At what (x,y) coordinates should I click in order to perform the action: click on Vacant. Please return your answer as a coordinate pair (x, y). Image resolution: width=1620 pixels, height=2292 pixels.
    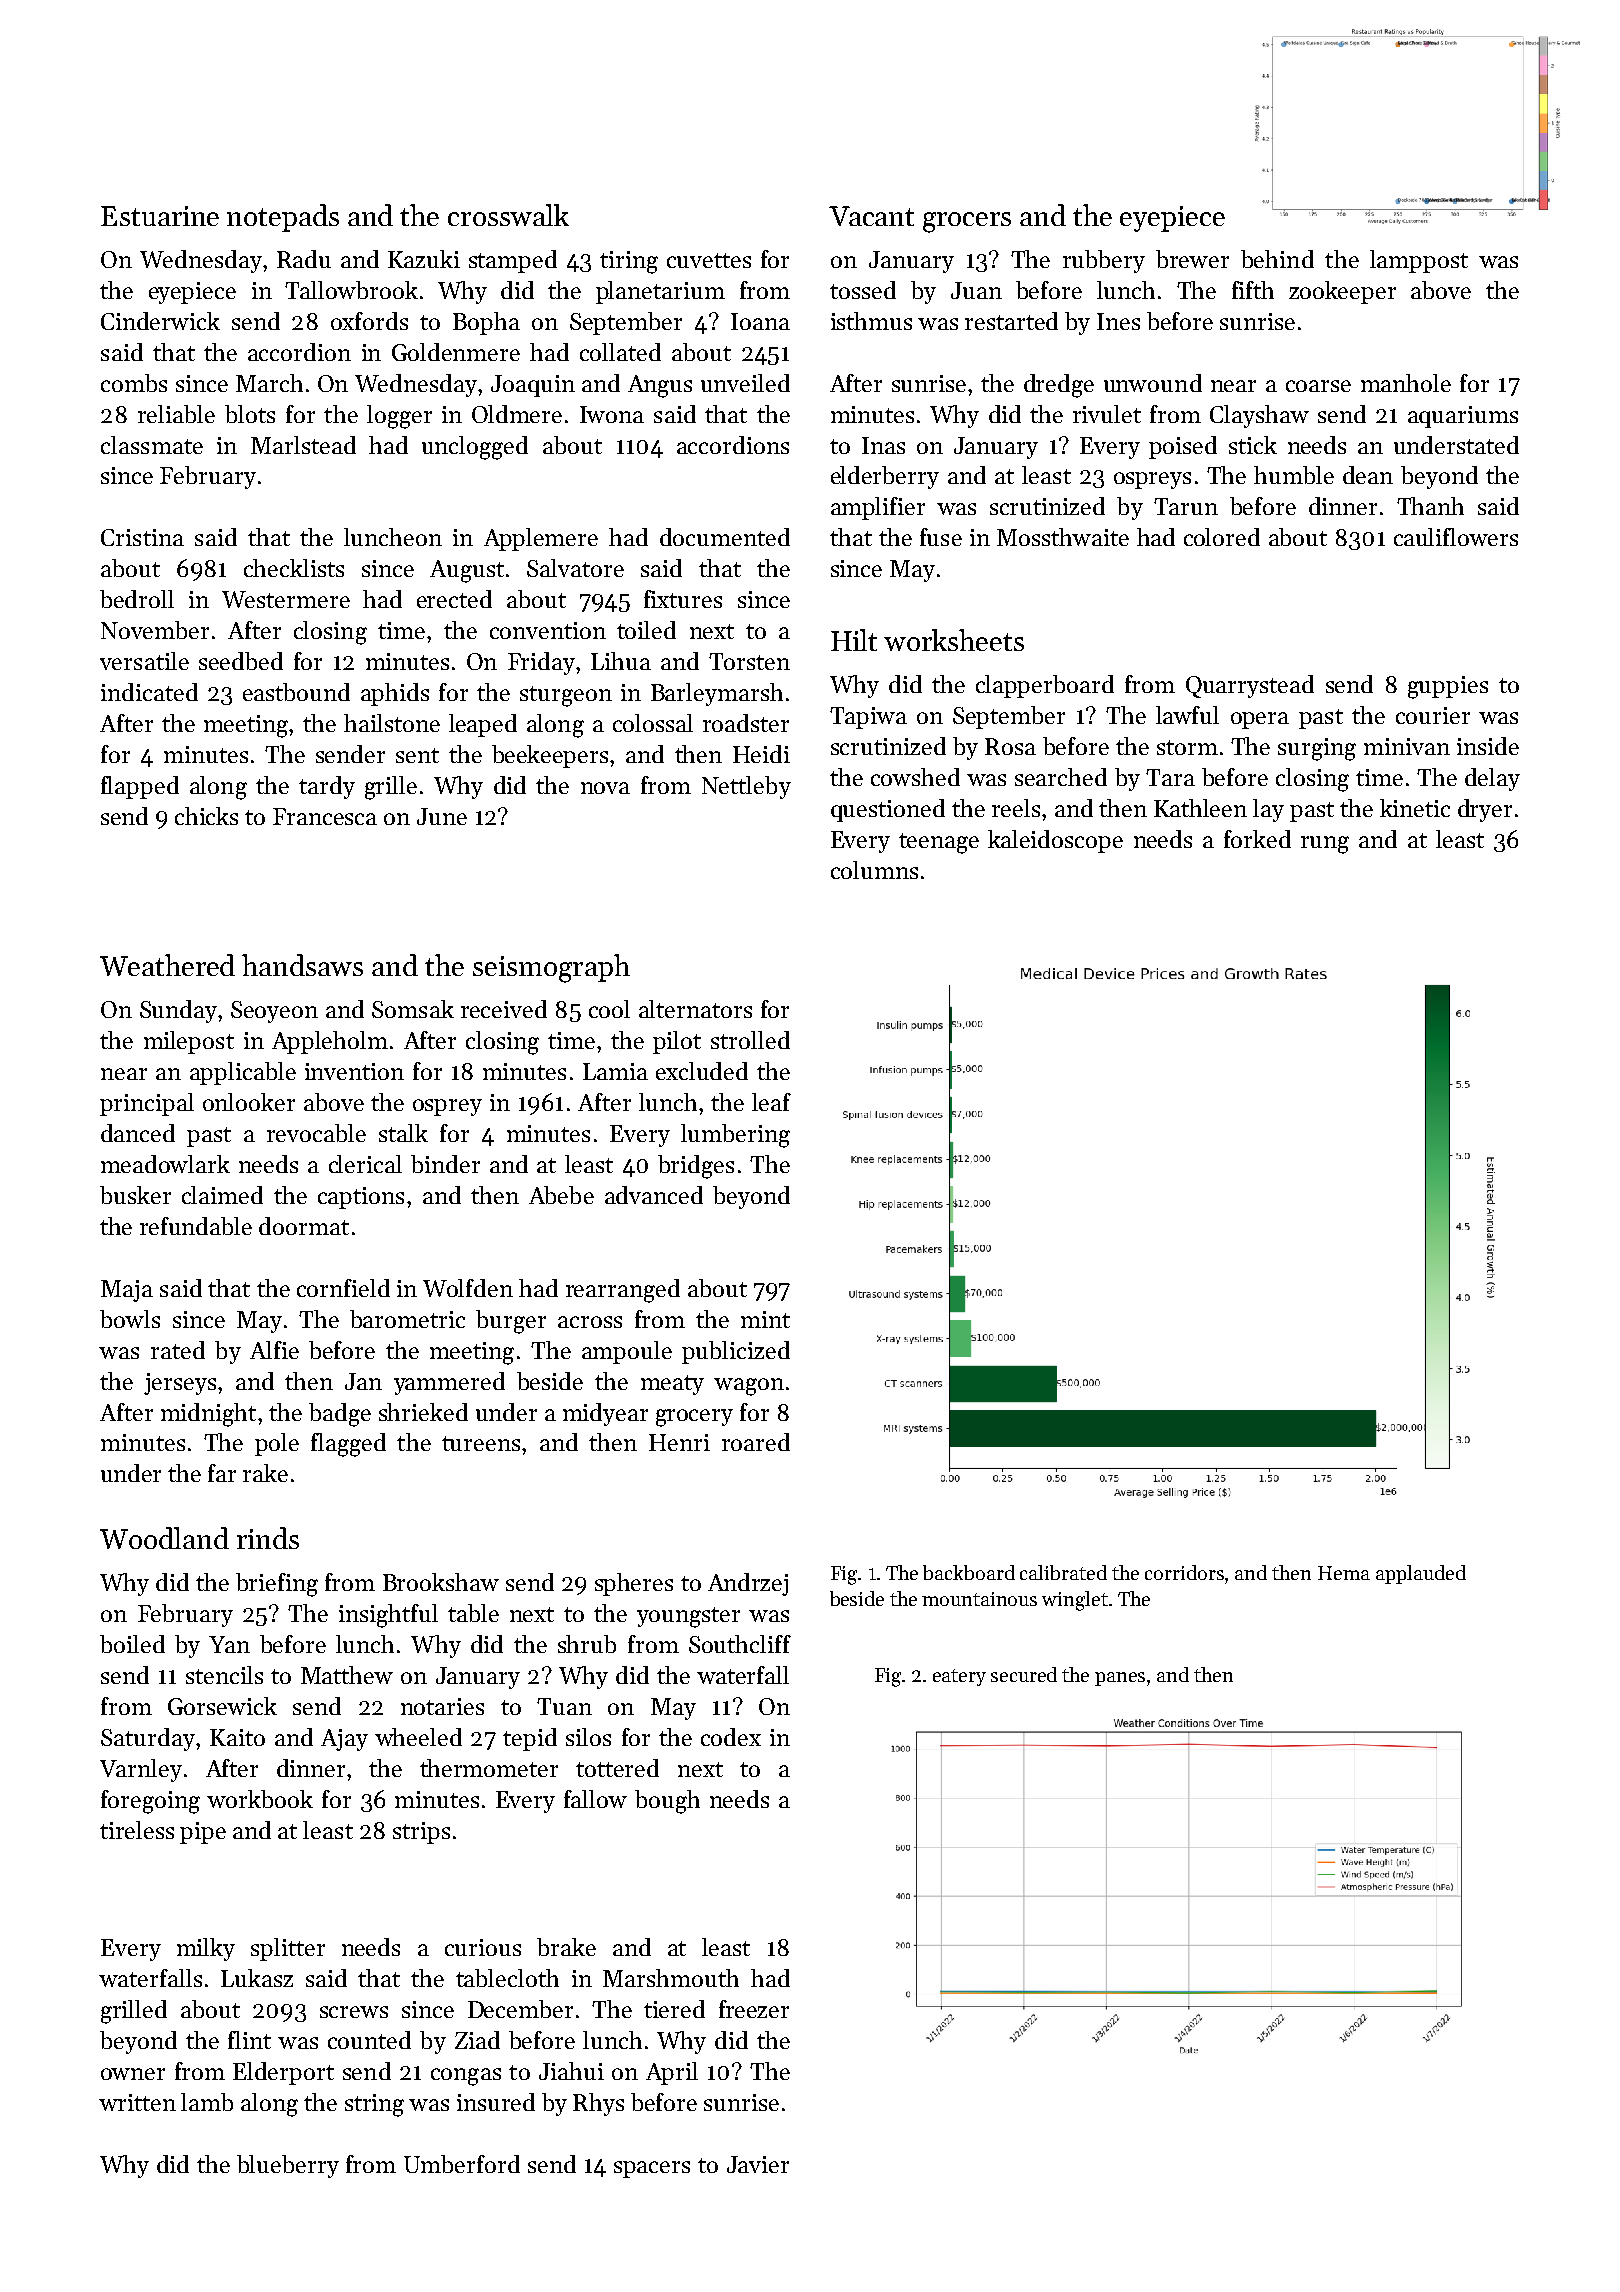
    Looking at the image, I should click on (871, 216).
